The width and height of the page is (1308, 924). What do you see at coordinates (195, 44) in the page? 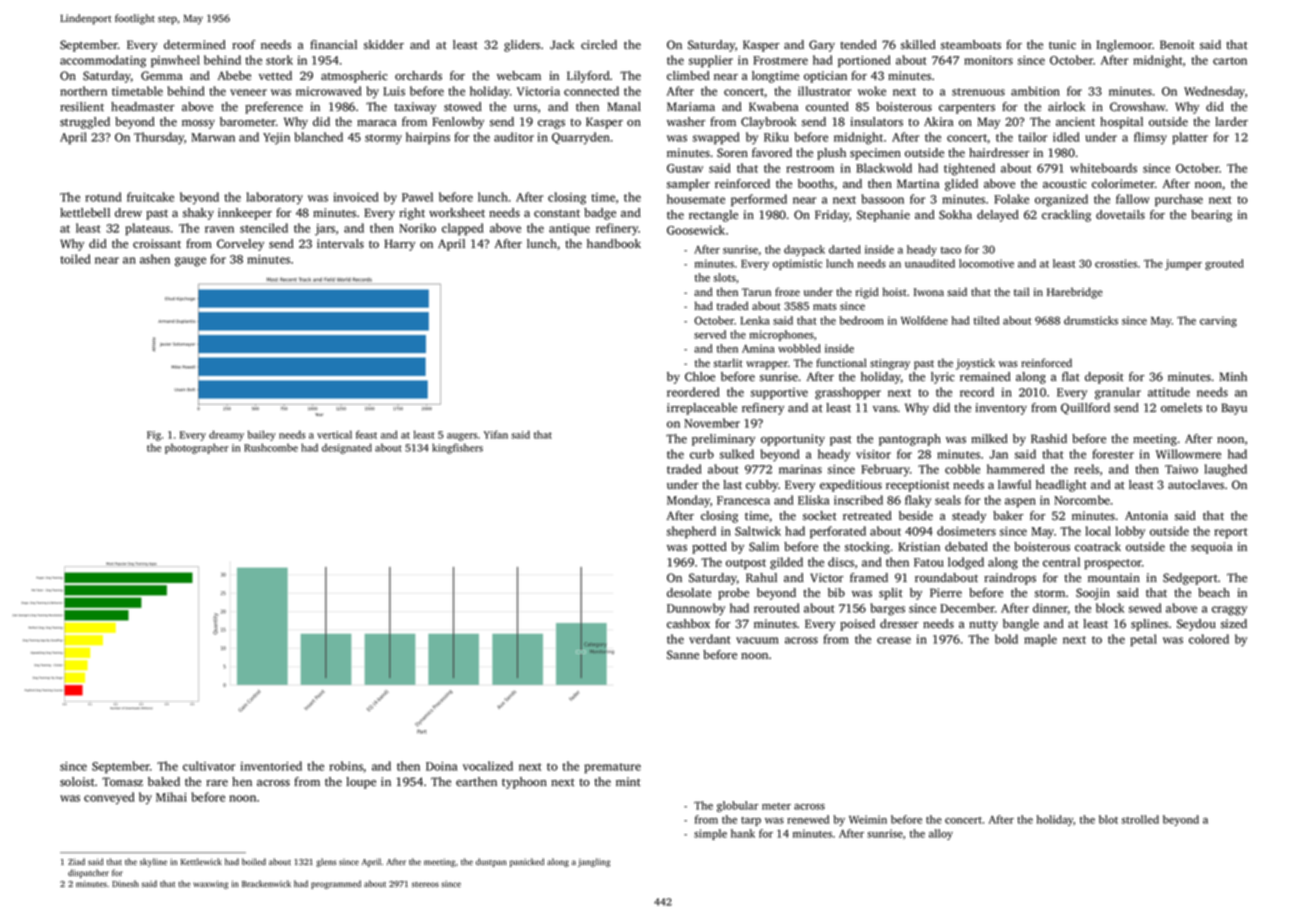
I see `determined` at bounding box center [195, 44].
